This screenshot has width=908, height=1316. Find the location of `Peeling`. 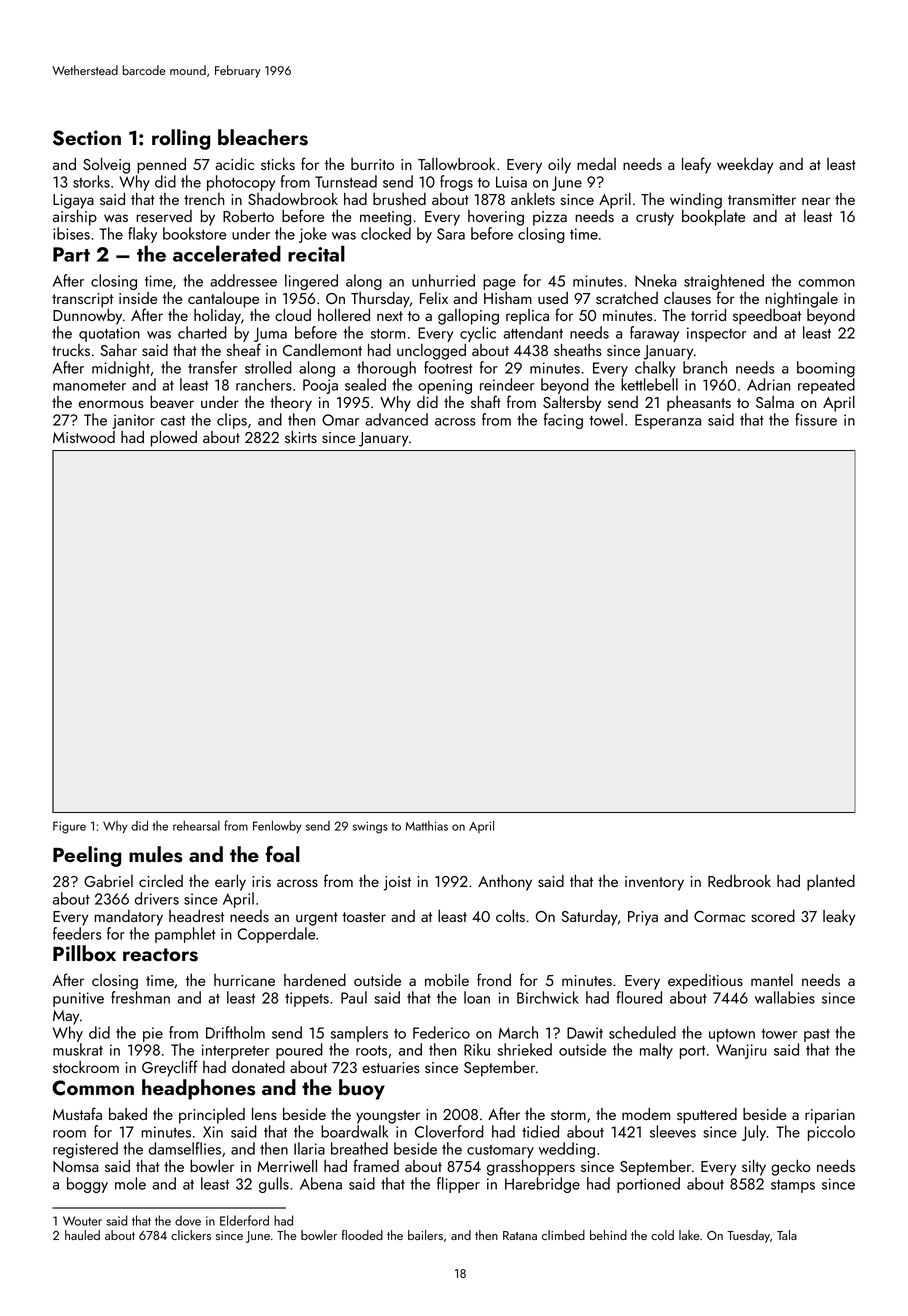

Peeling is located at coordinates (87, 856).
